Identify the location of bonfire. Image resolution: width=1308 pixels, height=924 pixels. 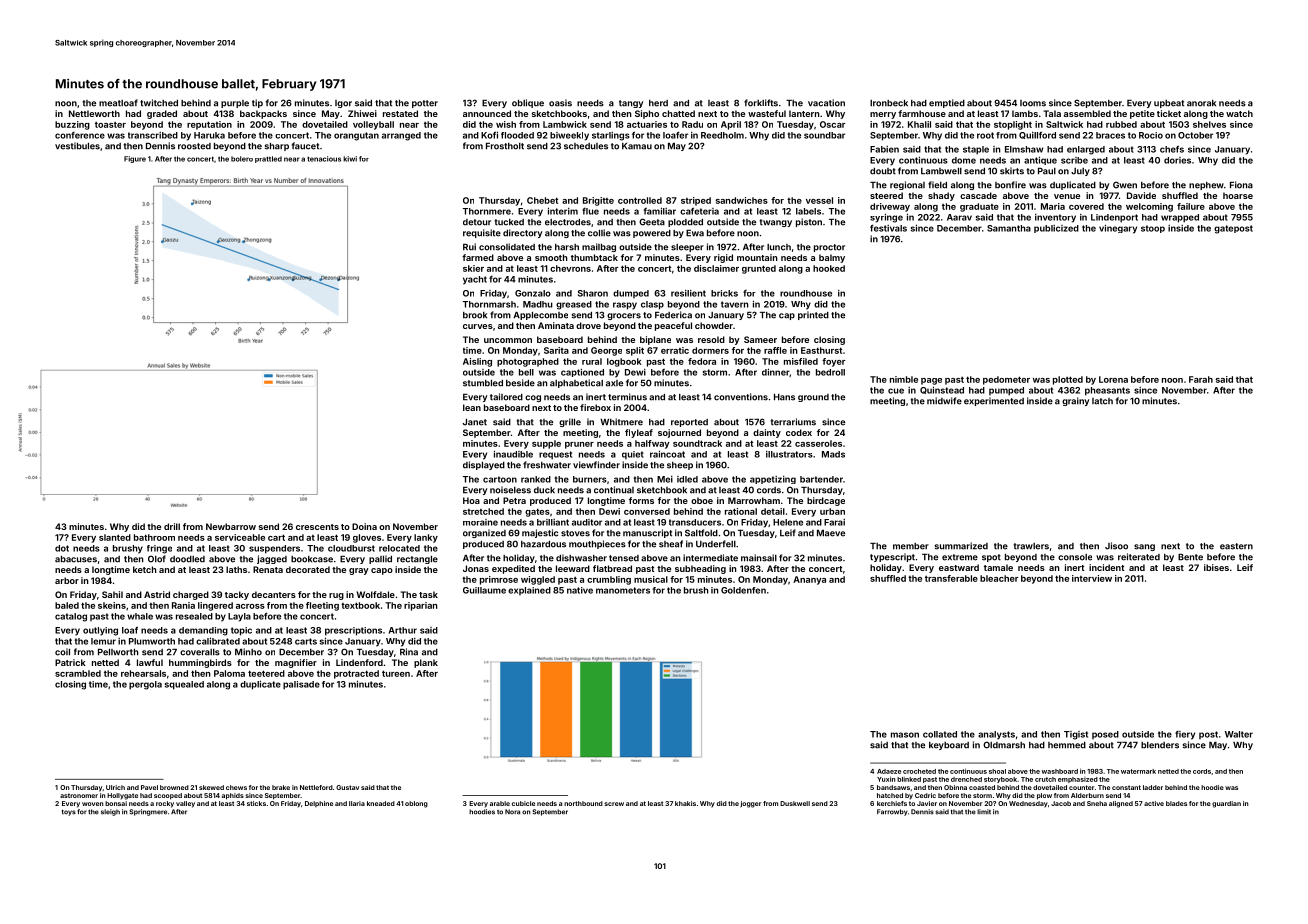
(1010, 185).
